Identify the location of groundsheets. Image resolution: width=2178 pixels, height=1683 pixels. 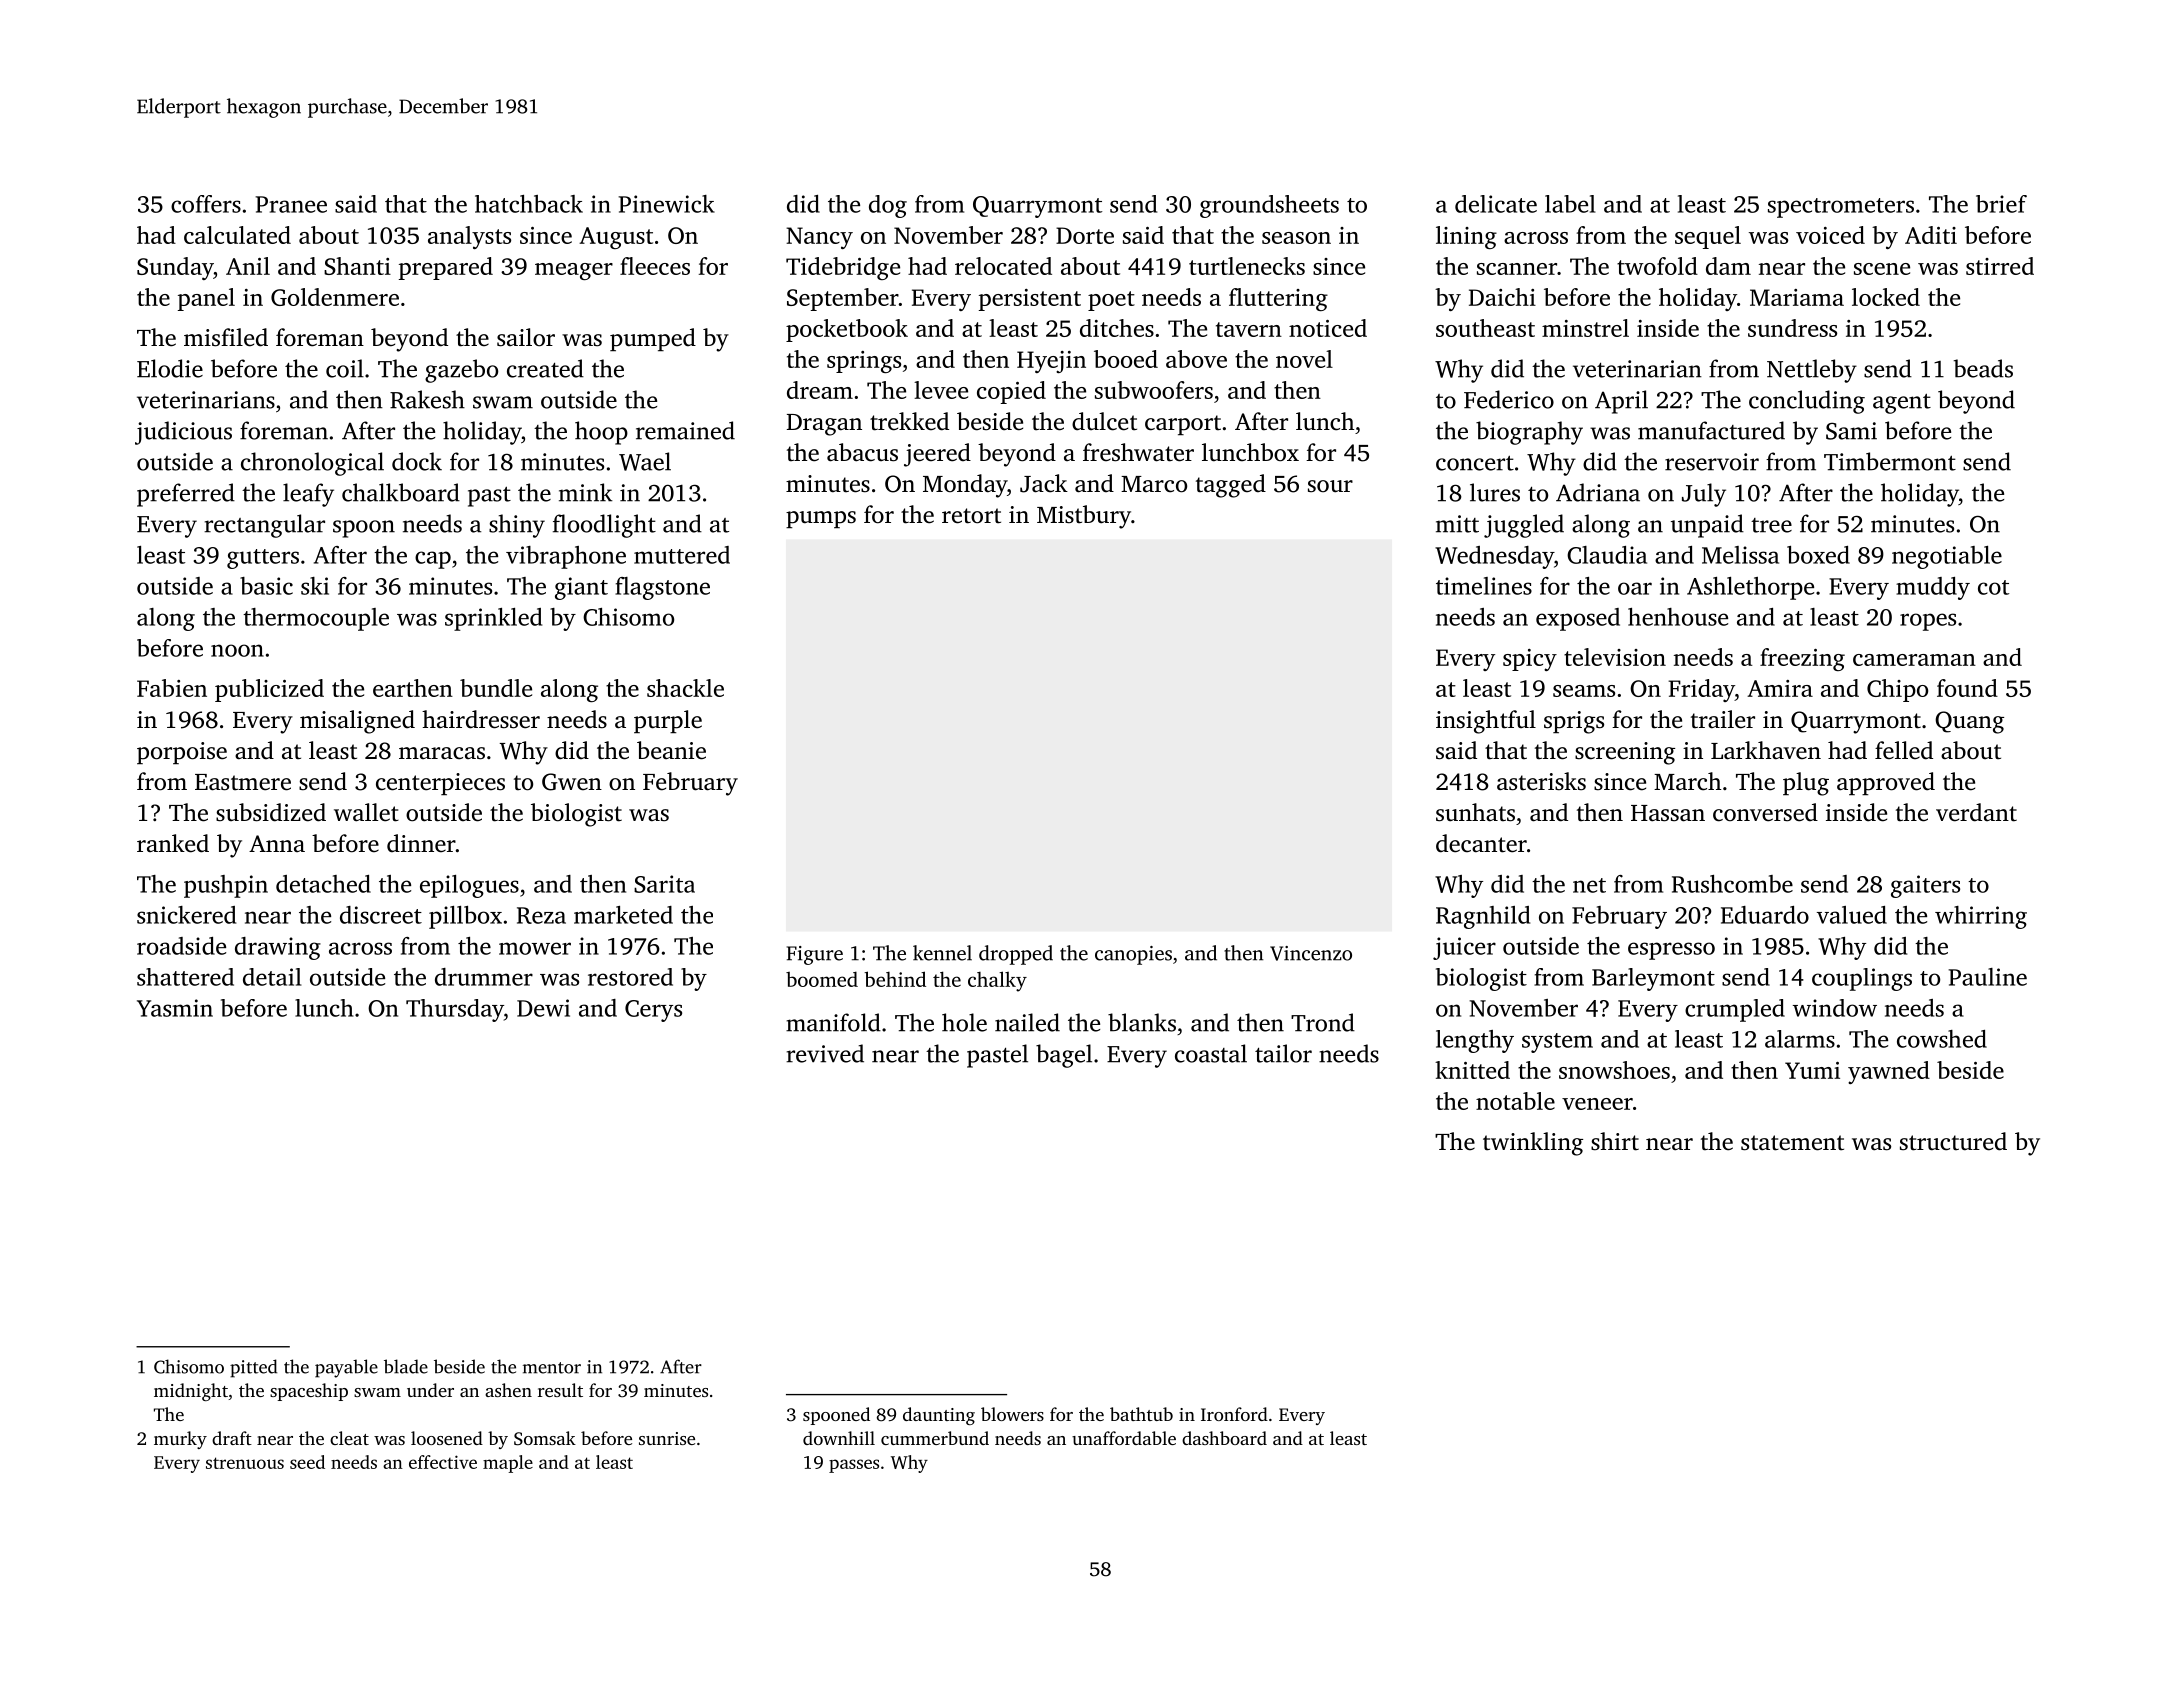
(1269, 206).
